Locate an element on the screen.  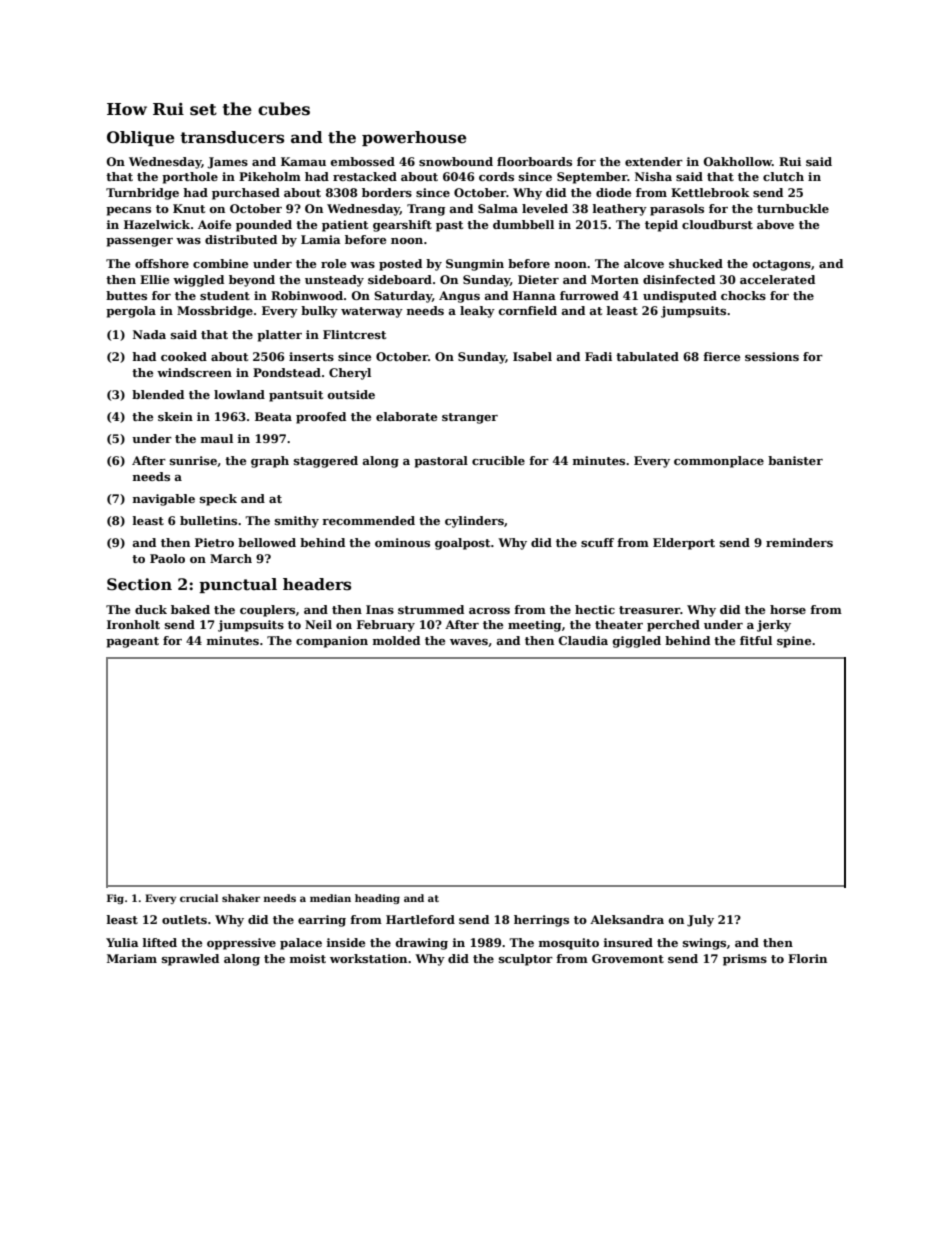
sprawled is located at coordinates (190, 960).
